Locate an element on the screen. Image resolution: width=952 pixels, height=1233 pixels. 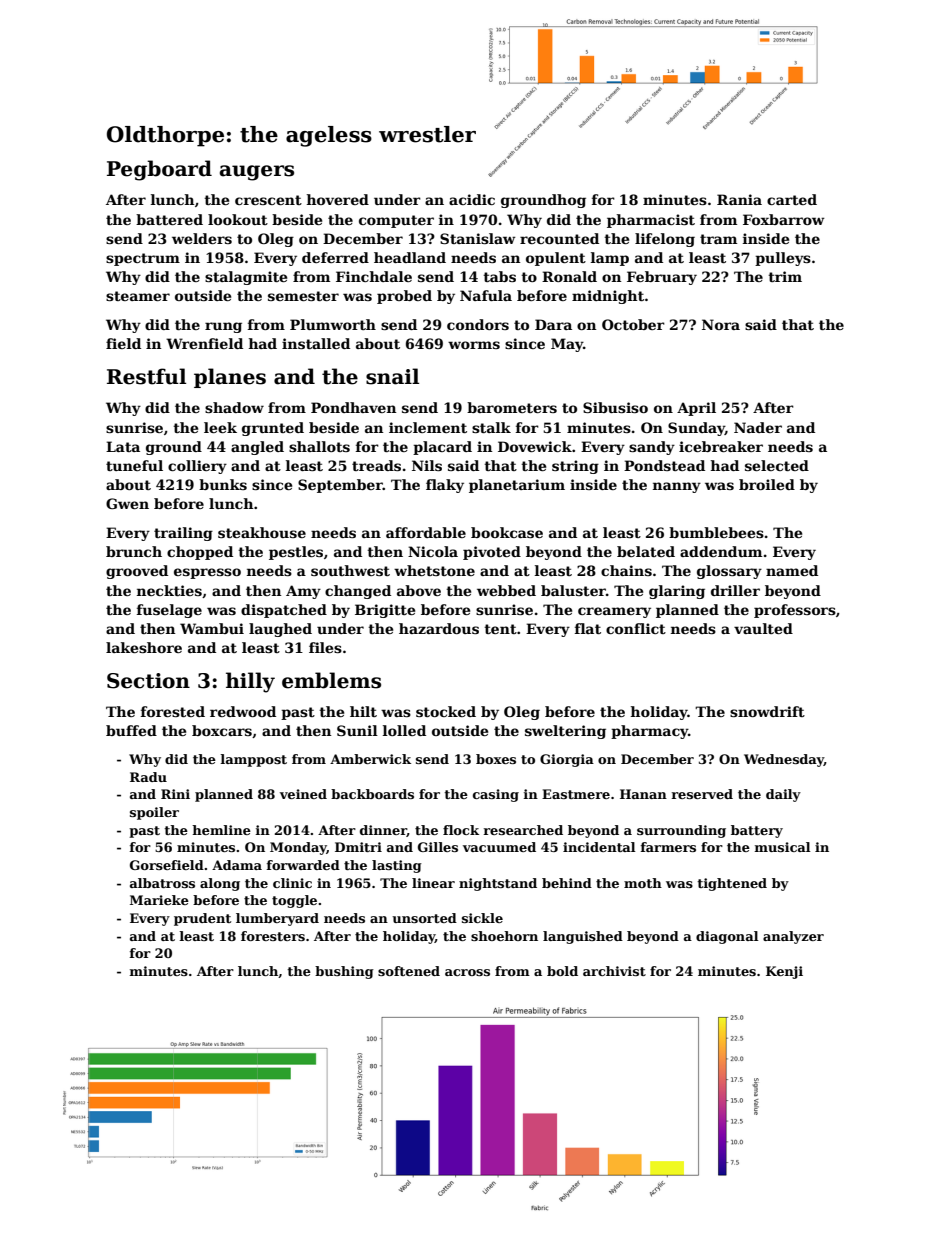
Marieke is located at coordinates (159, 900).
